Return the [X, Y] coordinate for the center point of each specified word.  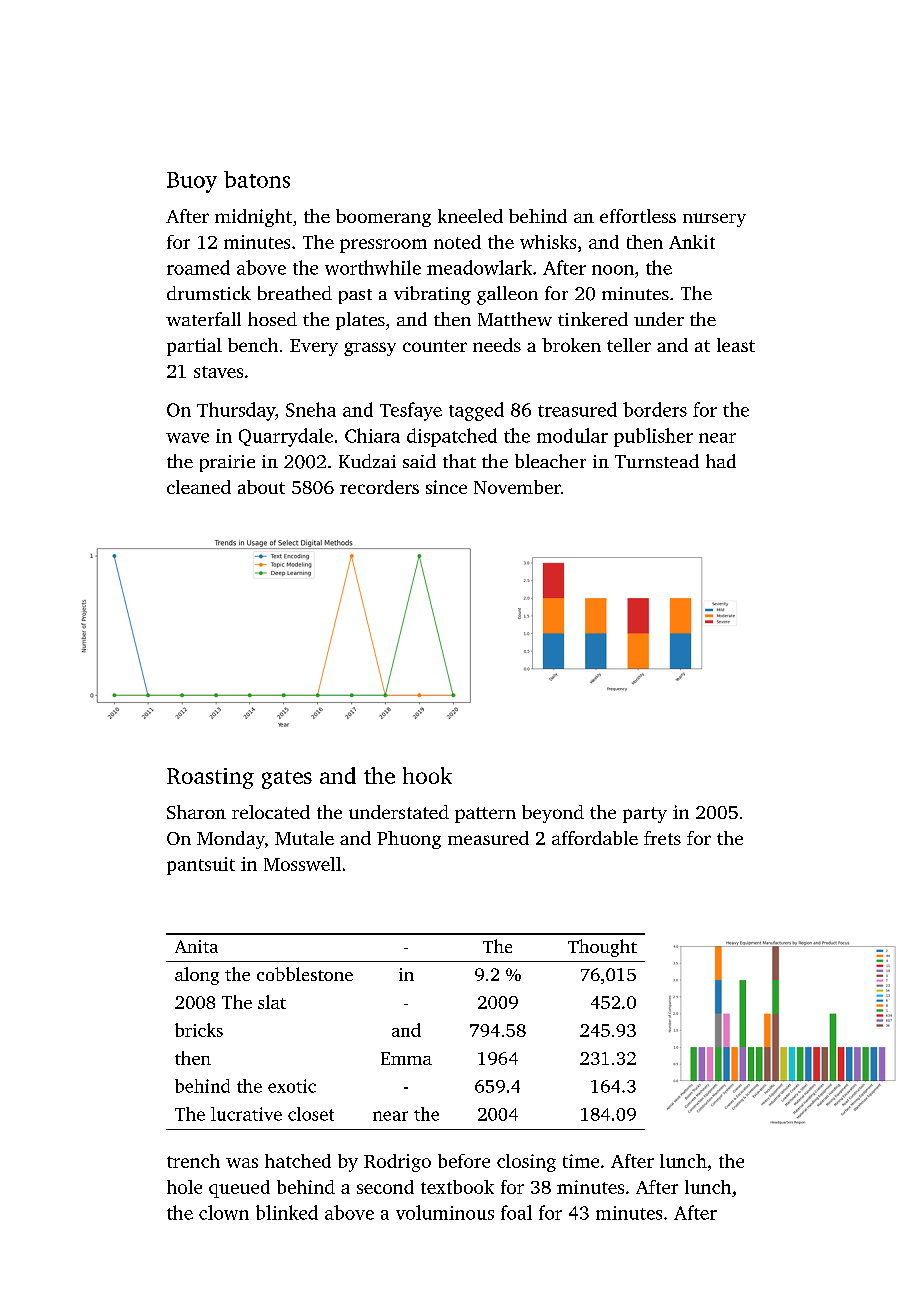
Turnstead [657, 461]
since [446, 487]
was [242, 1163]
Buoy [192, 182]
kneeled [470, 216]
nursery [714, 220]
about [261, 487]
